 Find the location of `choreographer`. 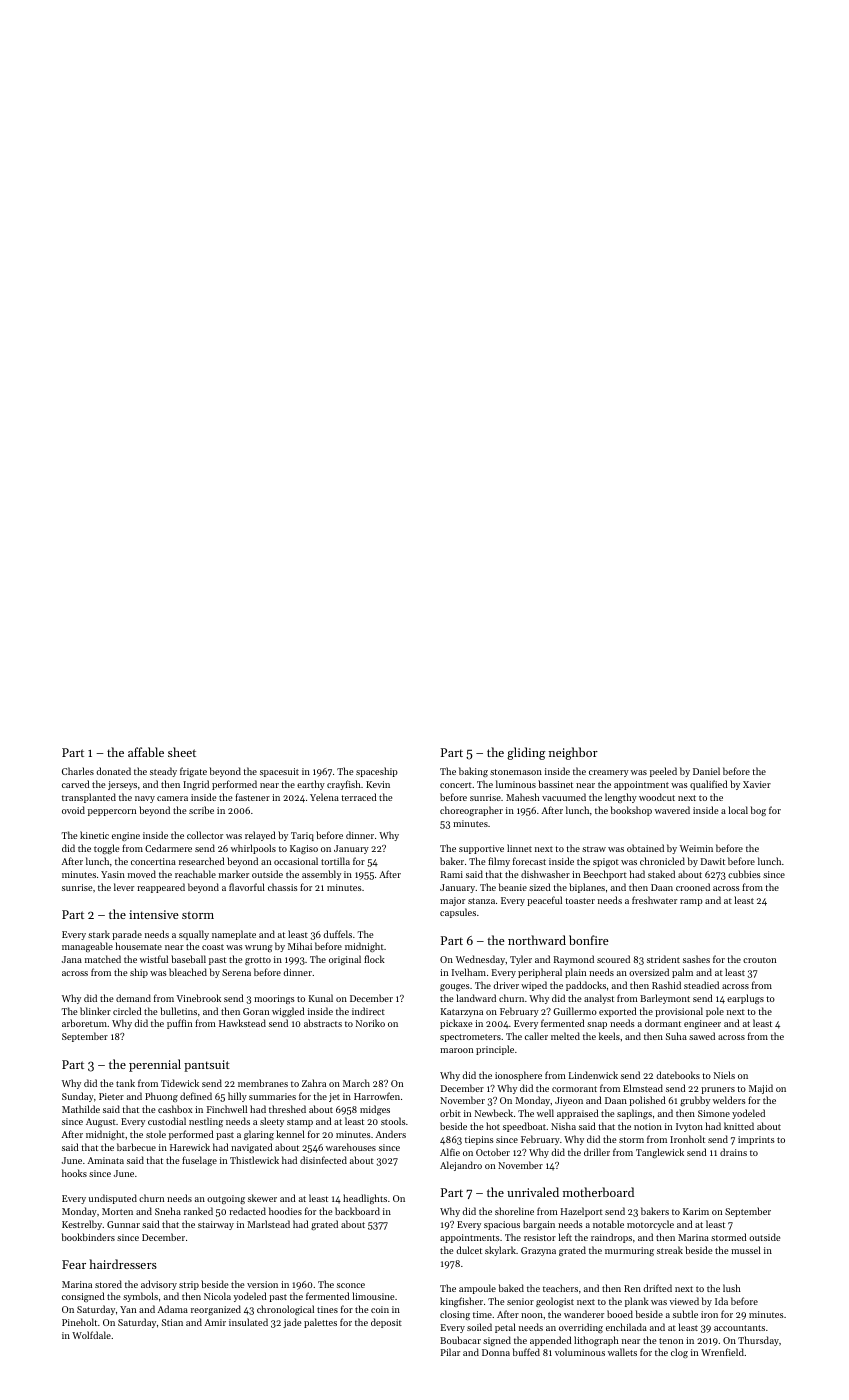

choreographer is located at coordinates (471, 811).
